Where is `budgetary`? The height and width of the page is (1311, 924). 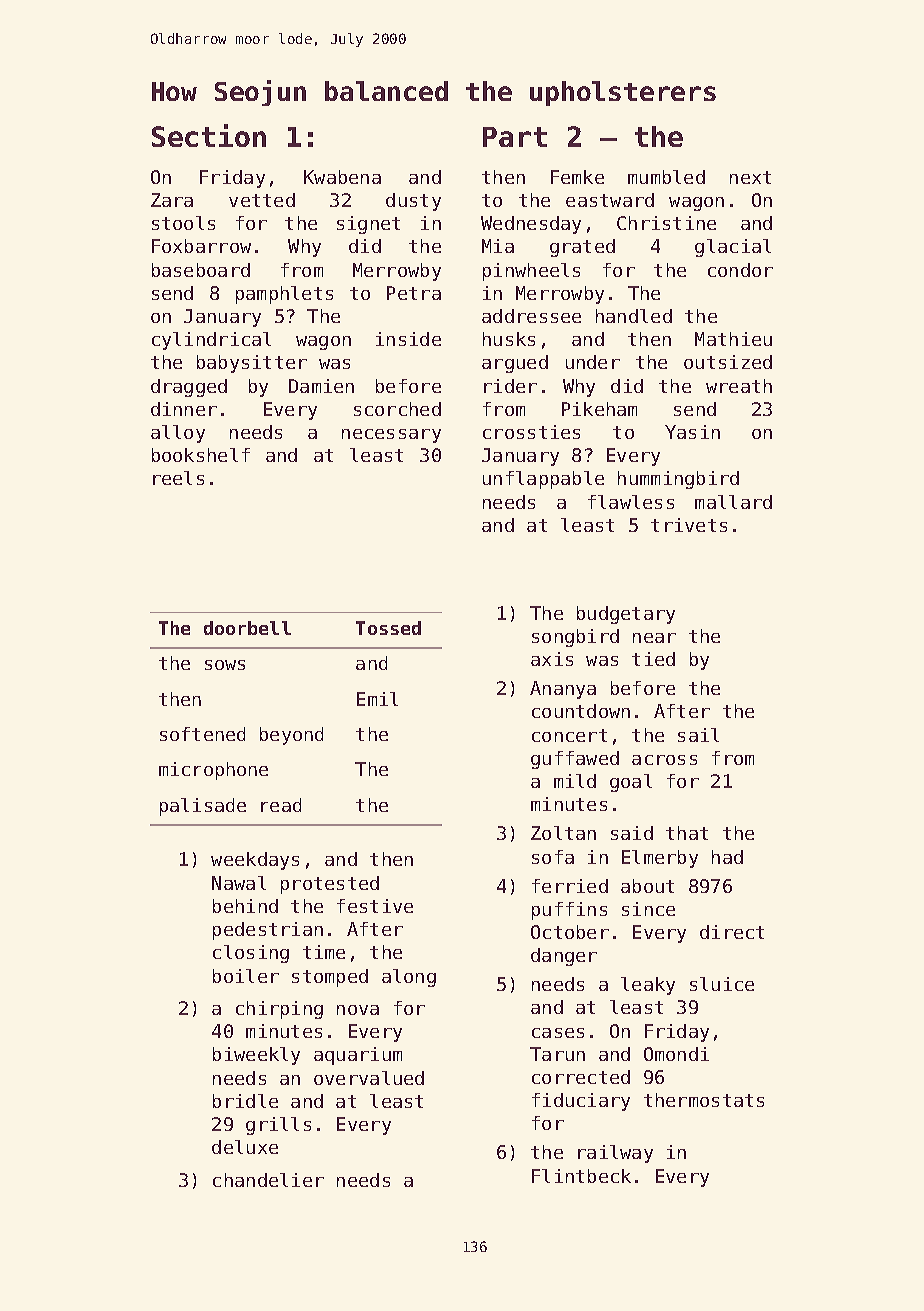 budgetary is located at coordinates (626, 615).
